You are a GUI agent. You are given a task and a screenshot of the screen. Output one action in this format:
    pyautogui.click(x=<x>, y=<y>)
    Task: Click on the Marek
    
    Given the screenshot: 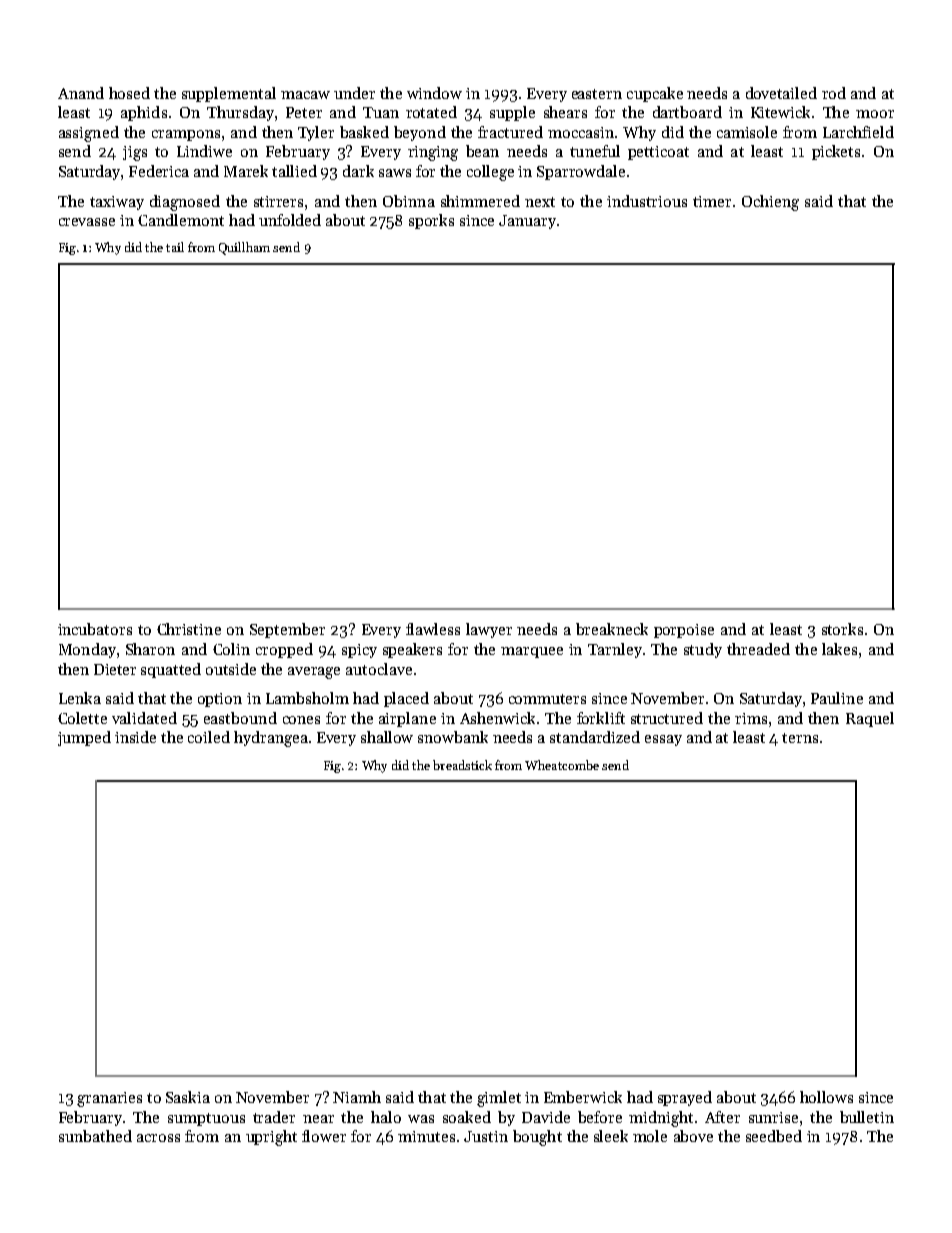 What is the action you would take?
    pyautogui.click(x=246, y=171)
